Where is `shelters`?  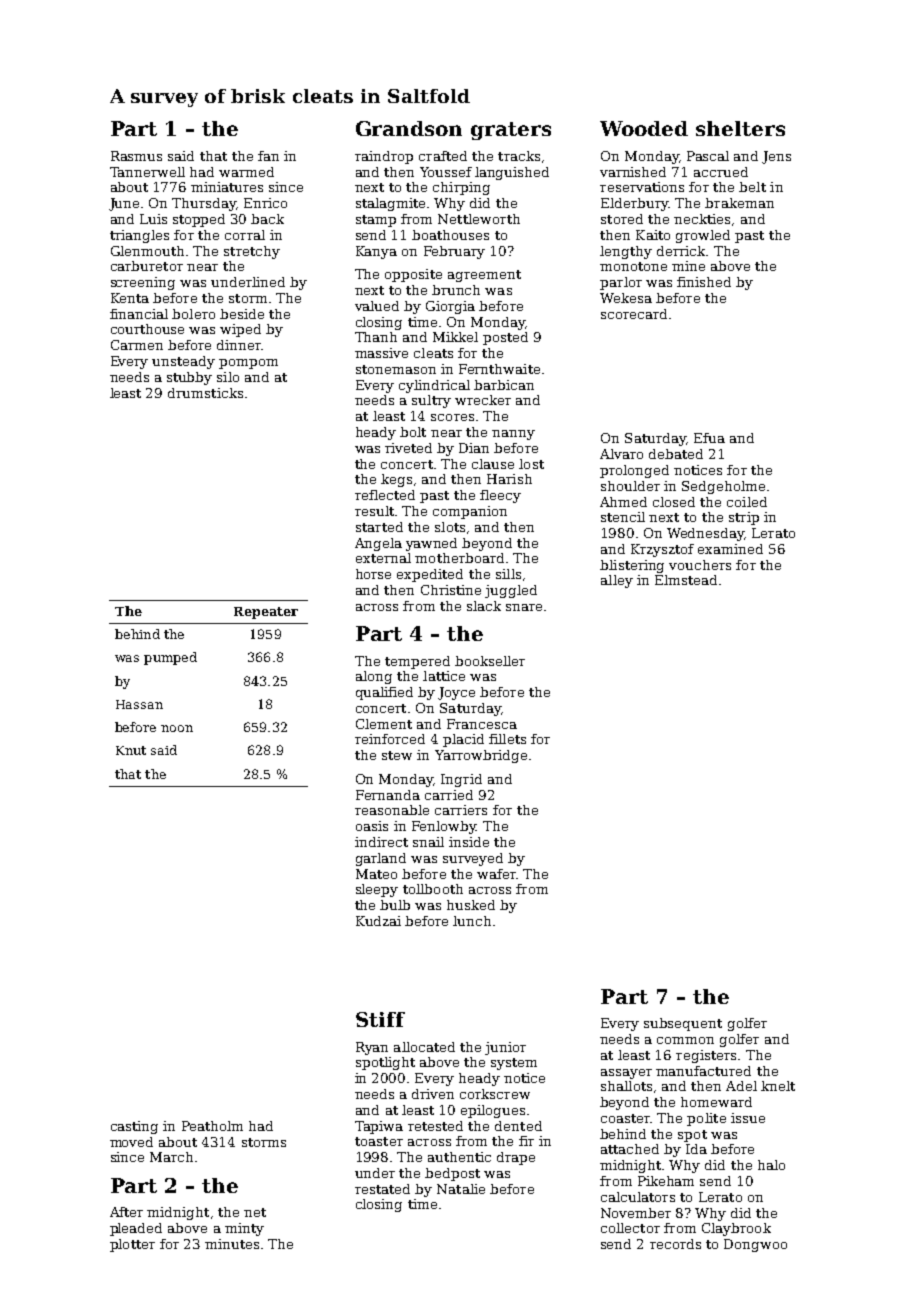 shelters is located at coordinates (740, 128).
